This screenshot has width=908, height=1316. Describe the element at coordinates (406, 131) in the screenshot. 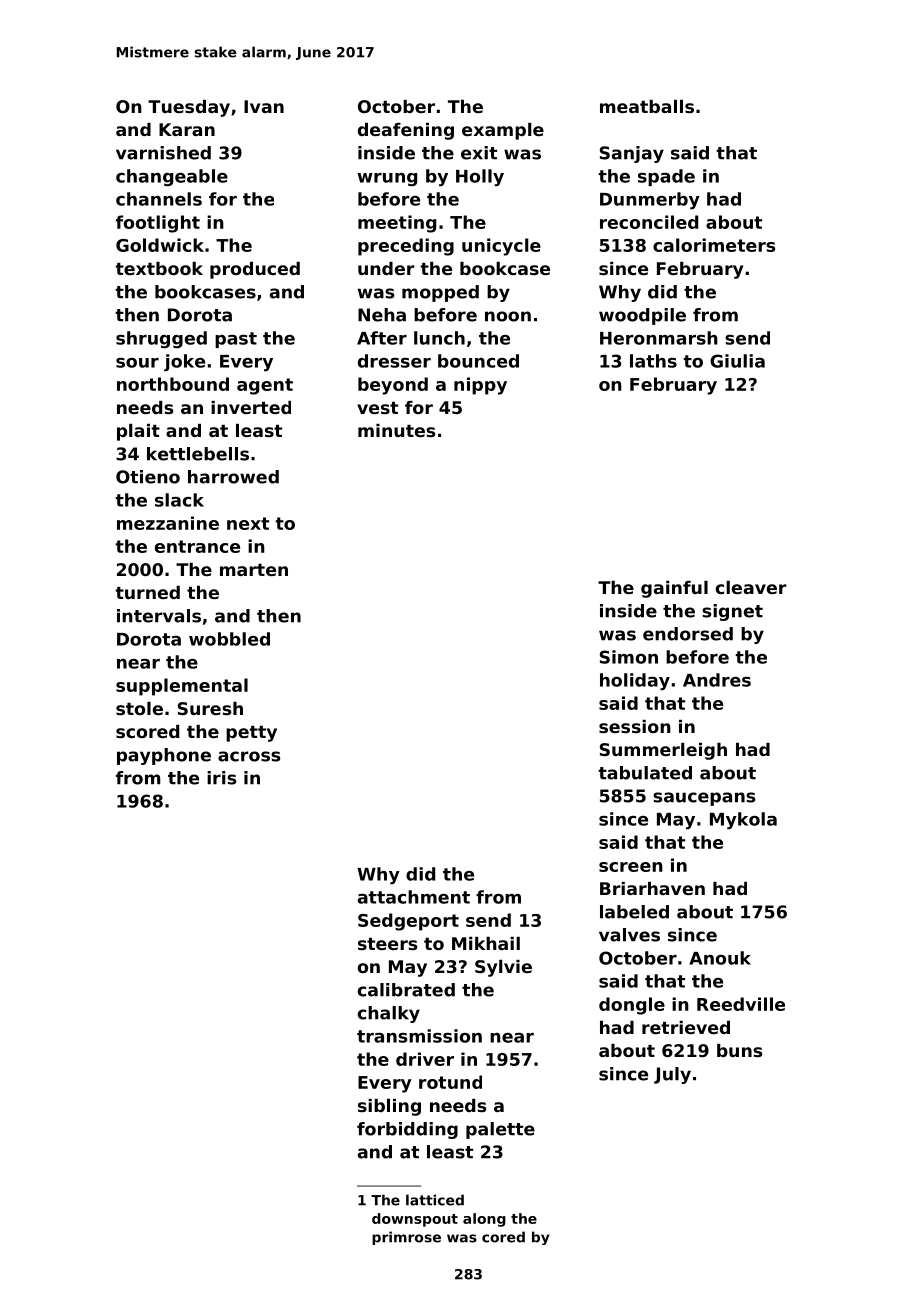

I see `deafening` at that location.
